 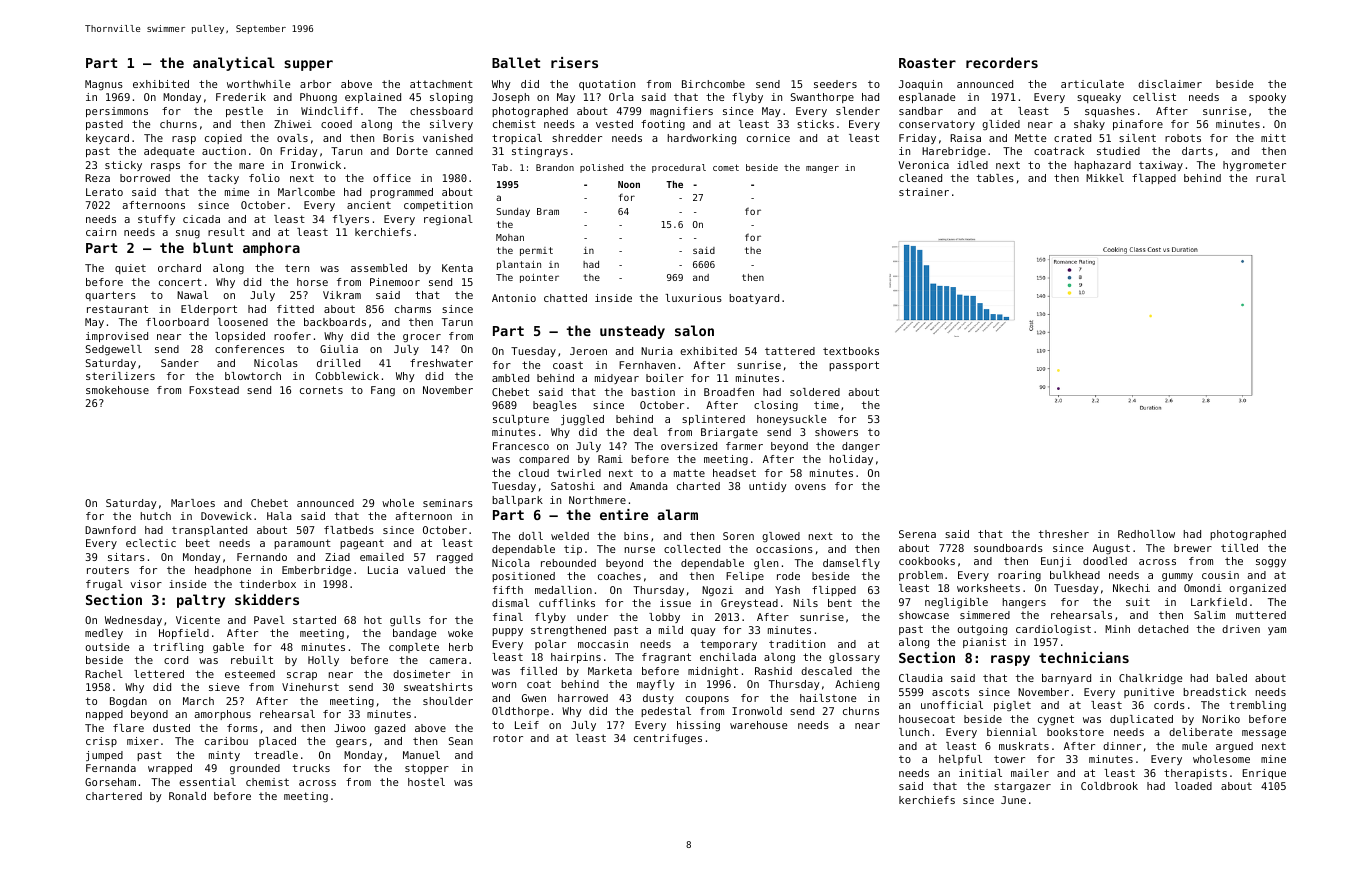 I want to click on Achieng, so click(x=857, y=685).
